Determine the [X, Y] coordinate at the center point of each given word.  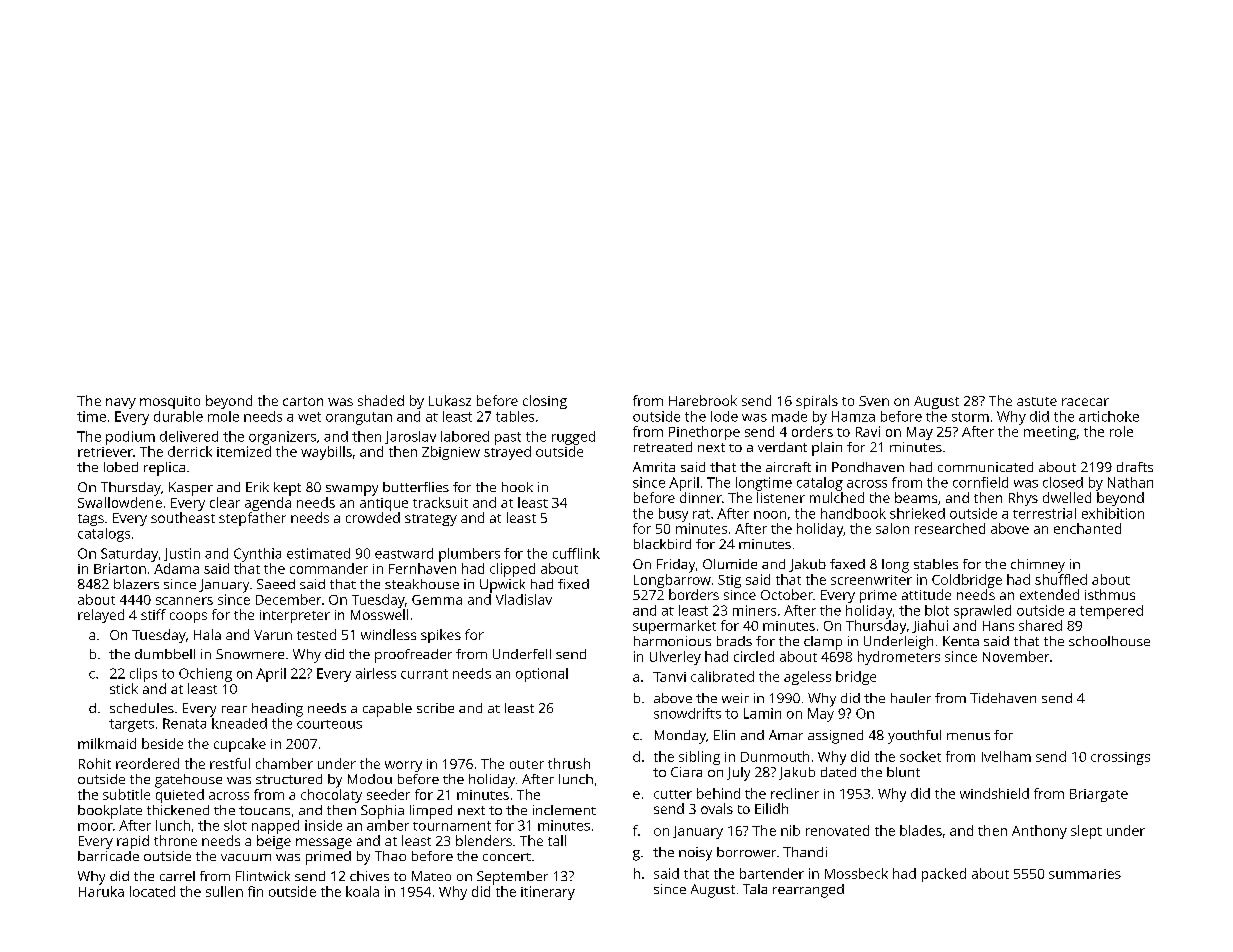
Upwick [502, 586]
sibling [699, 758]
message [324, 843]
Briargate [1099, 795]
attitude [926, 594]
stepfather [252, 519]
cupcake [240, 745]
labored [465, 436]
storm [970, 417]
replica [164, 469]
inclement [564, 810]
